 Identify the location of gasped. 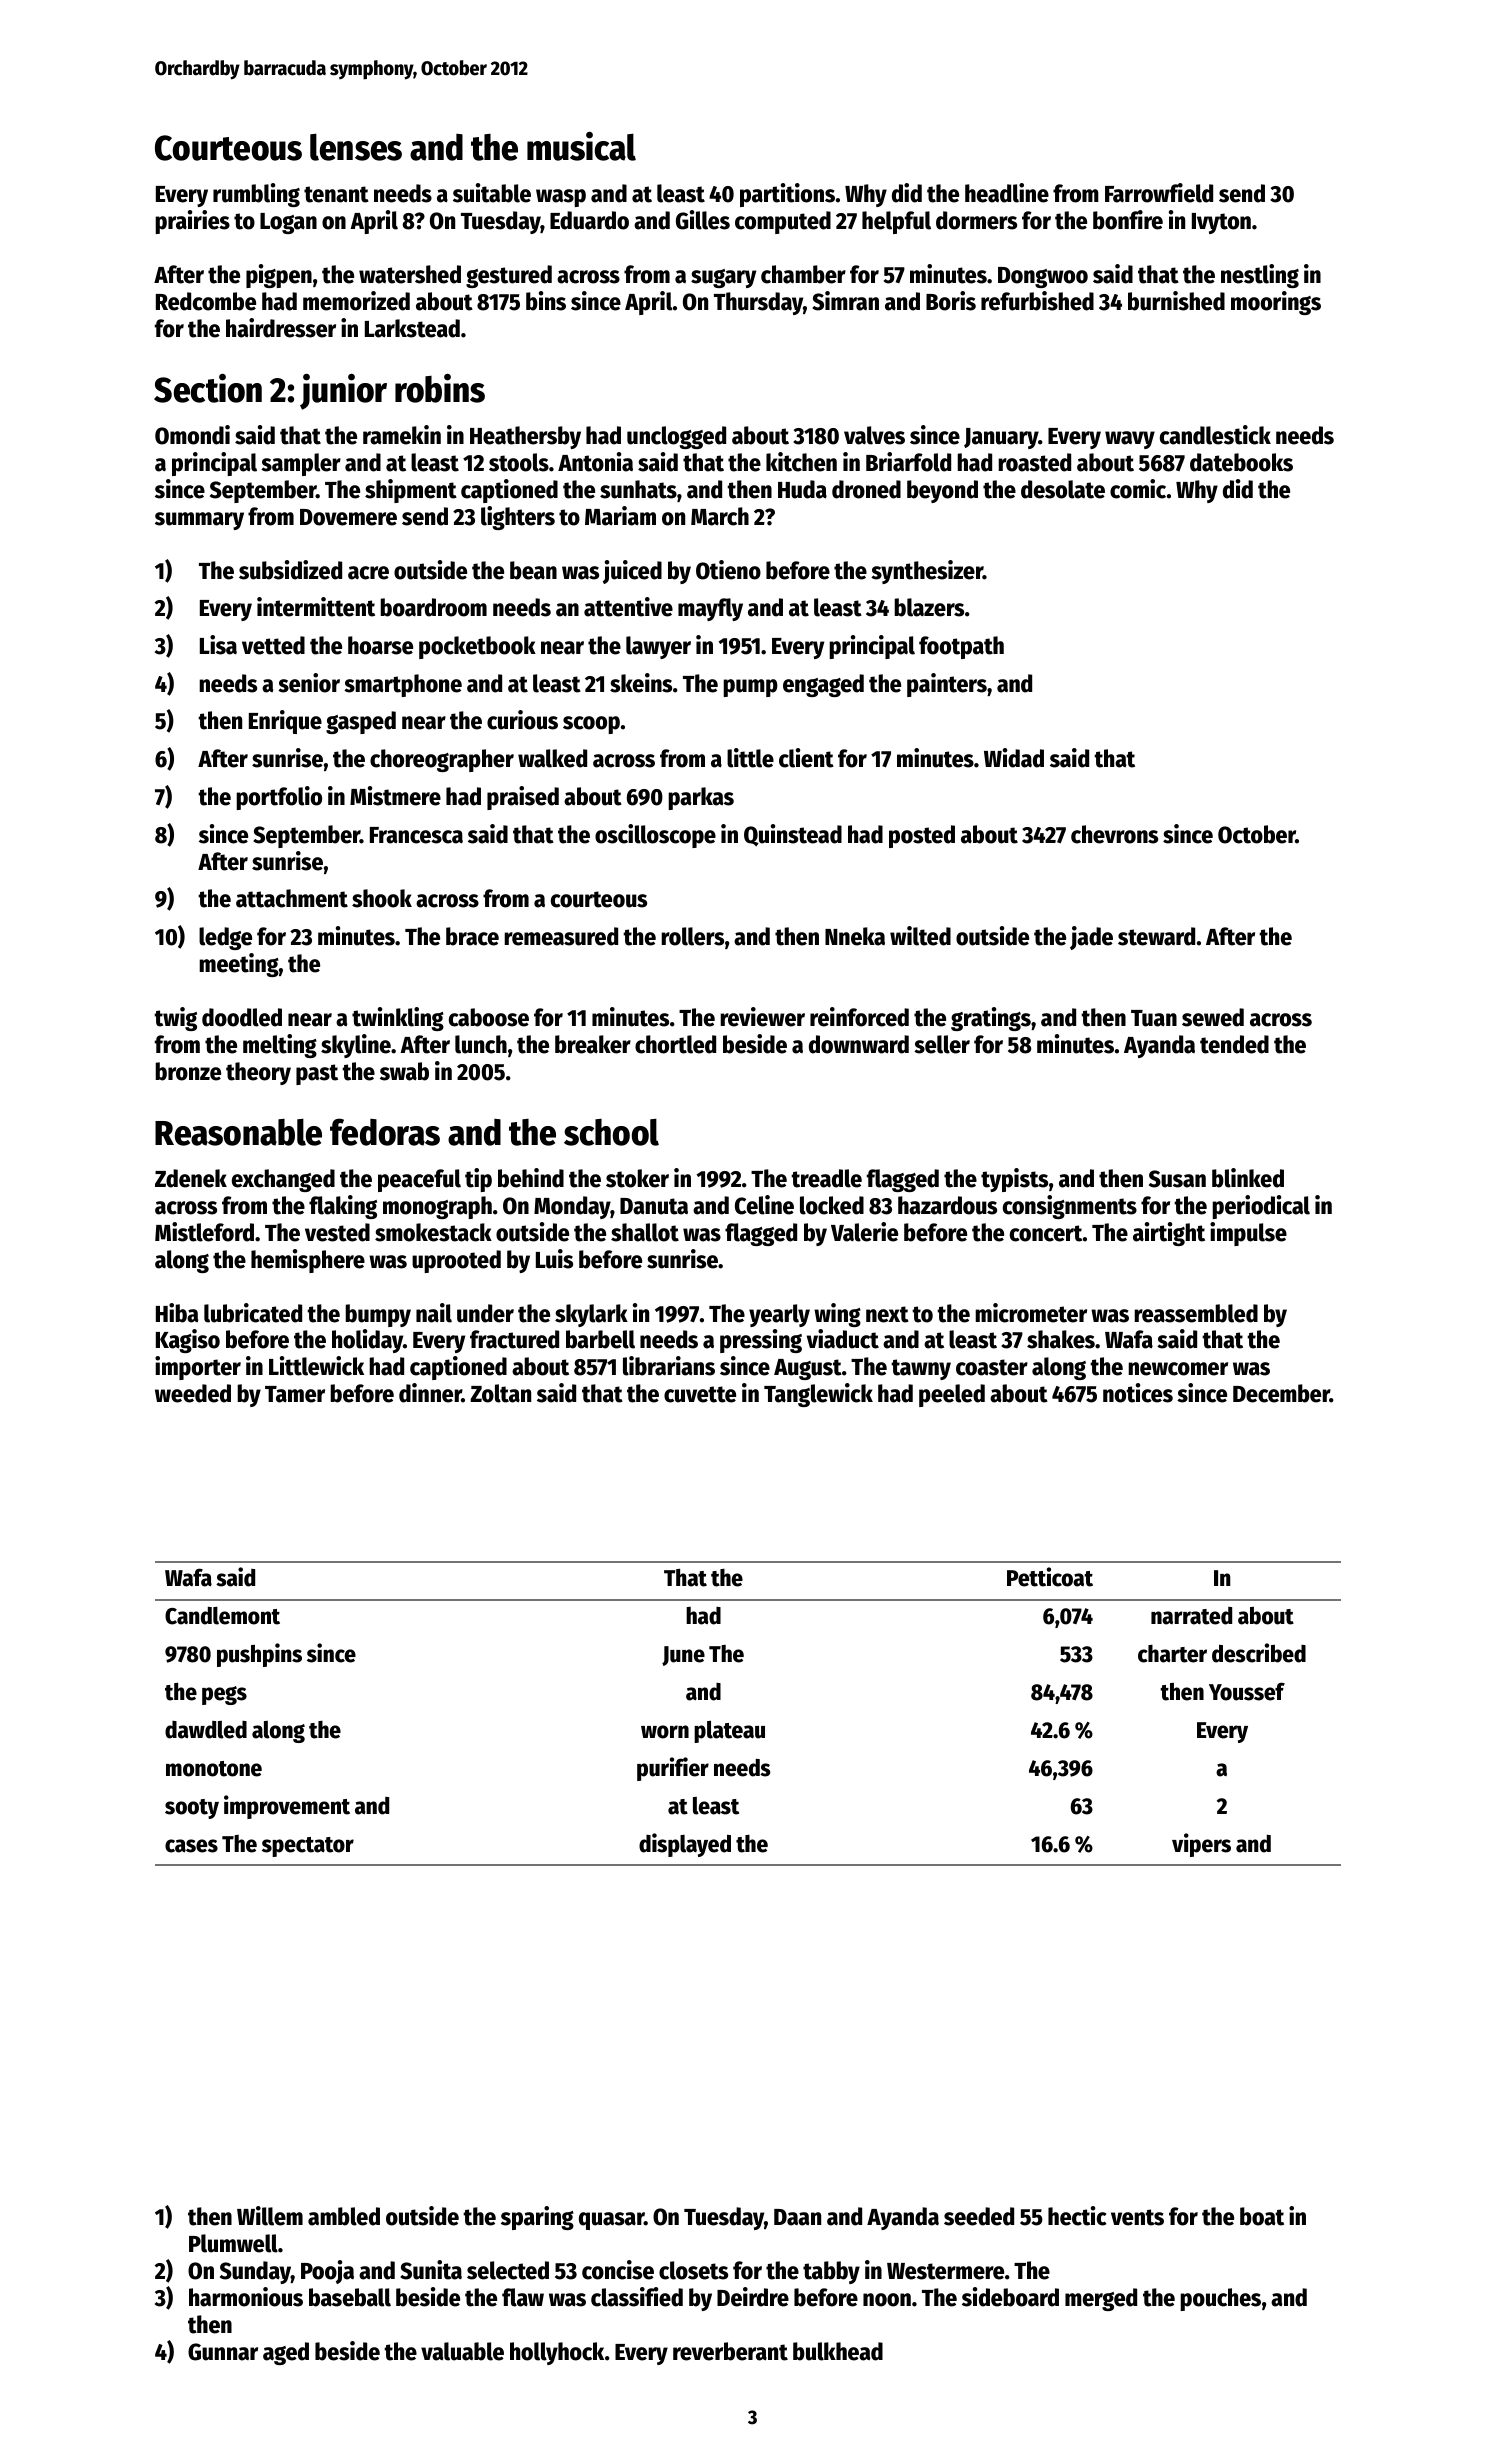
(361, 722).
